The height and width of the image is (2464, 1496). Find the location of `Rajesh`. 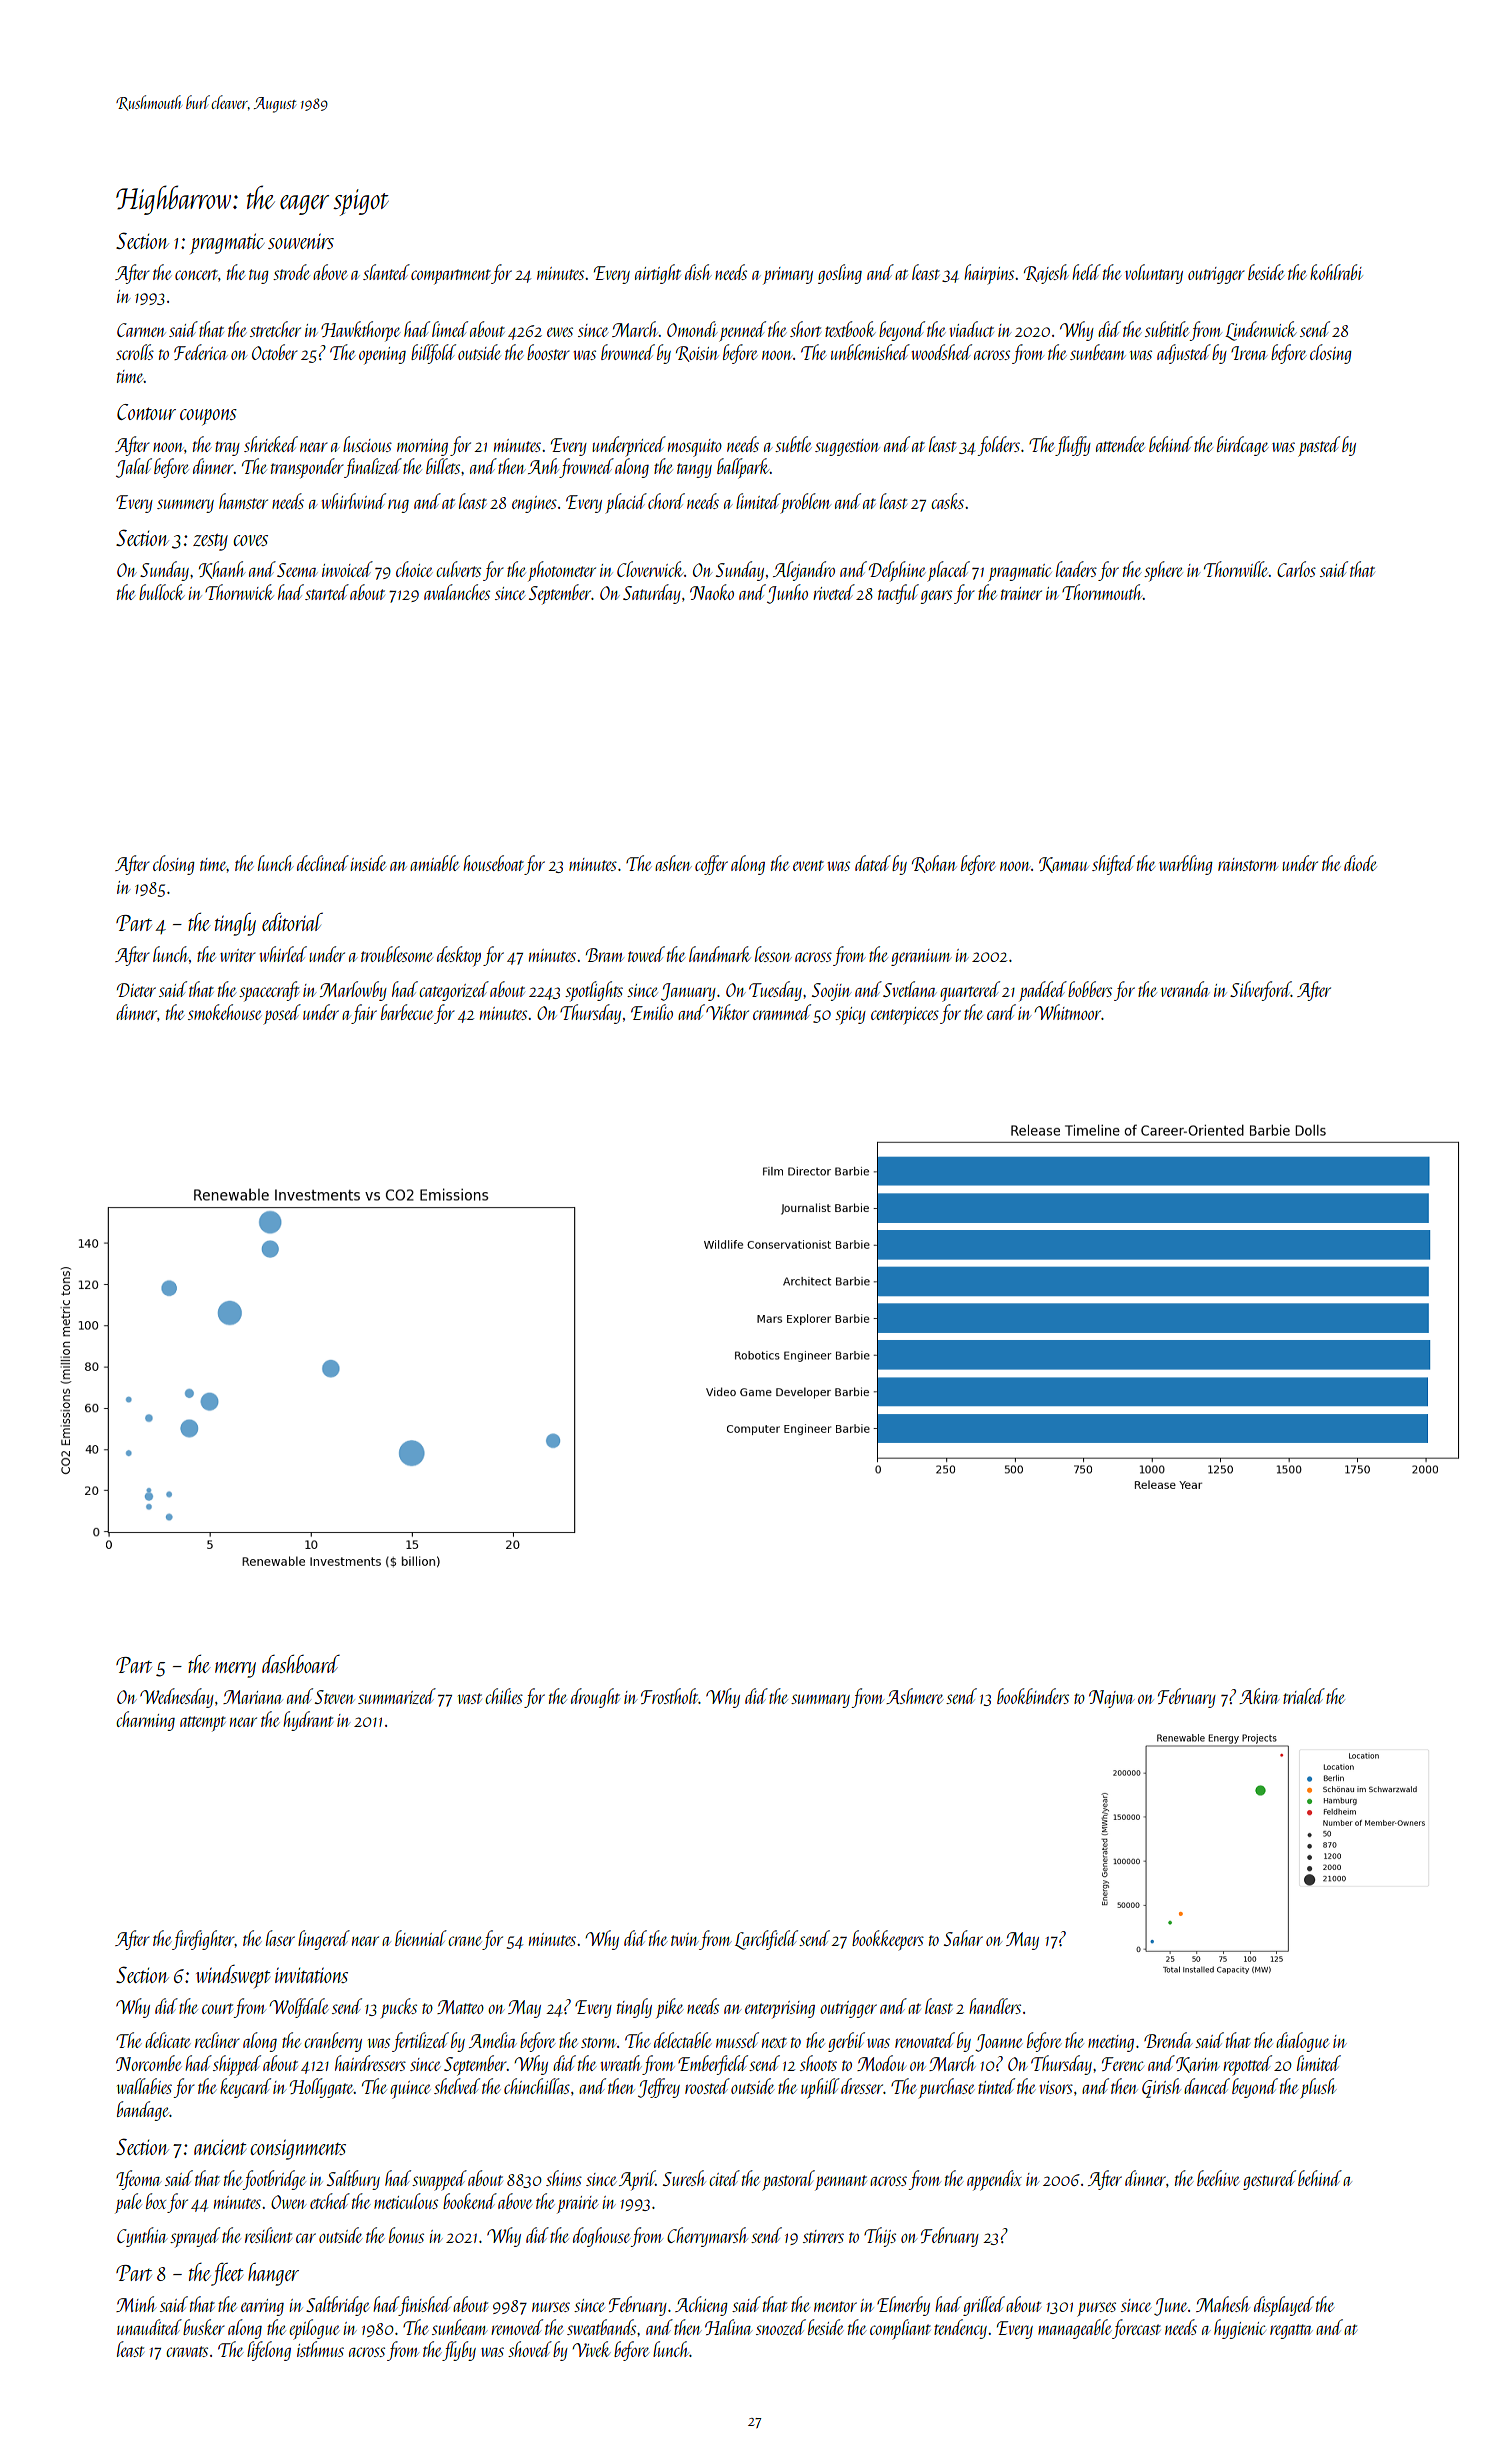

Rajesh is located at coordinates (1046, 274).
